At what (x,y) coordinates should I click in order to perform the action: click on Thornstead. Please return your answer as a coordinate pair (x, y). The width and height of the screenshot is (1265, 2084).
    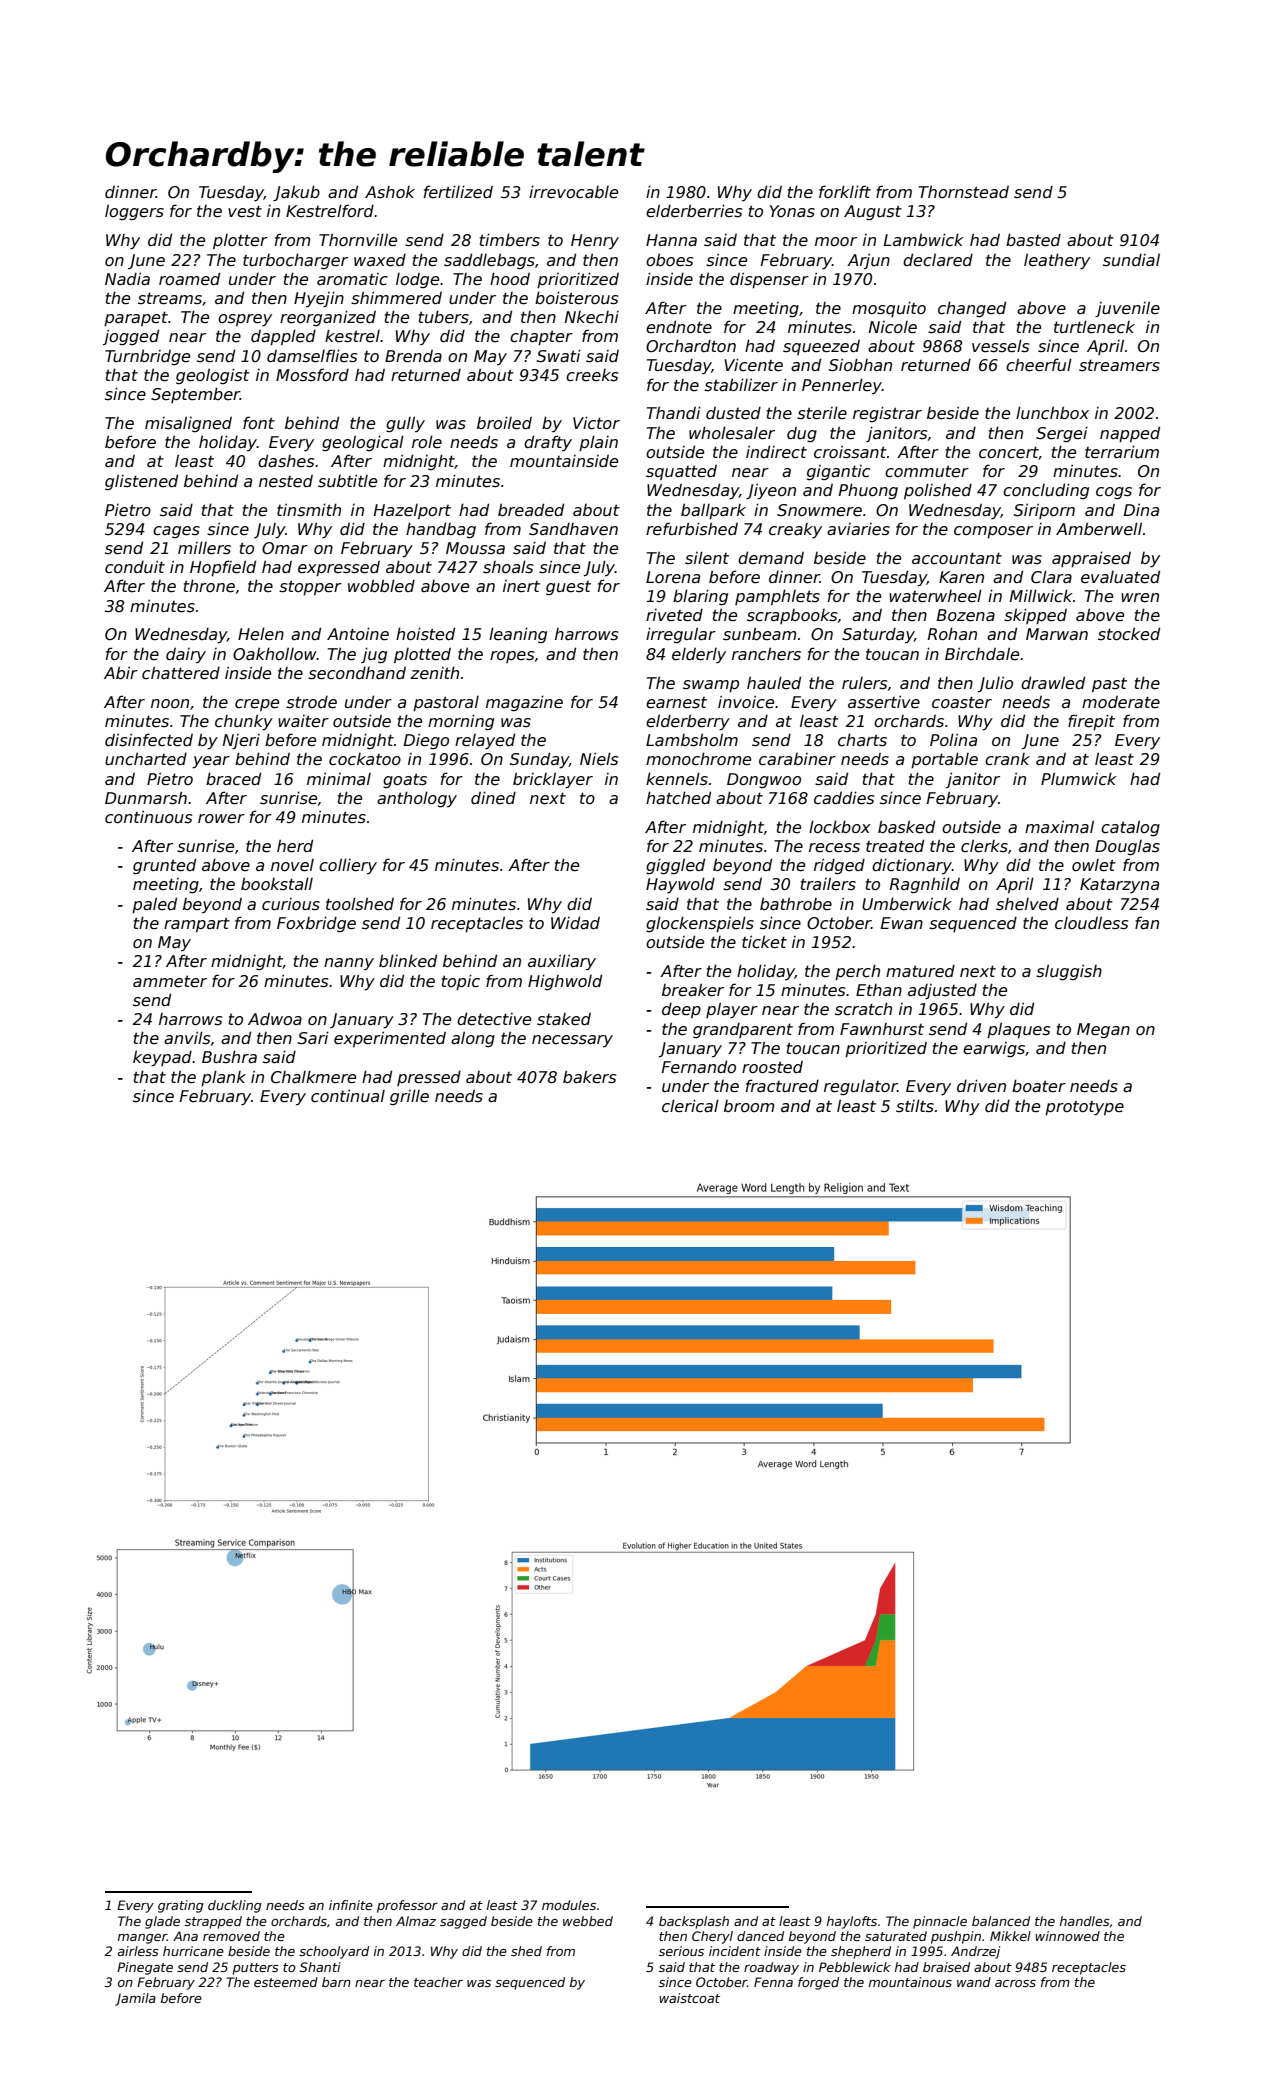
    Looking at the image, I should click on (964, 192).
